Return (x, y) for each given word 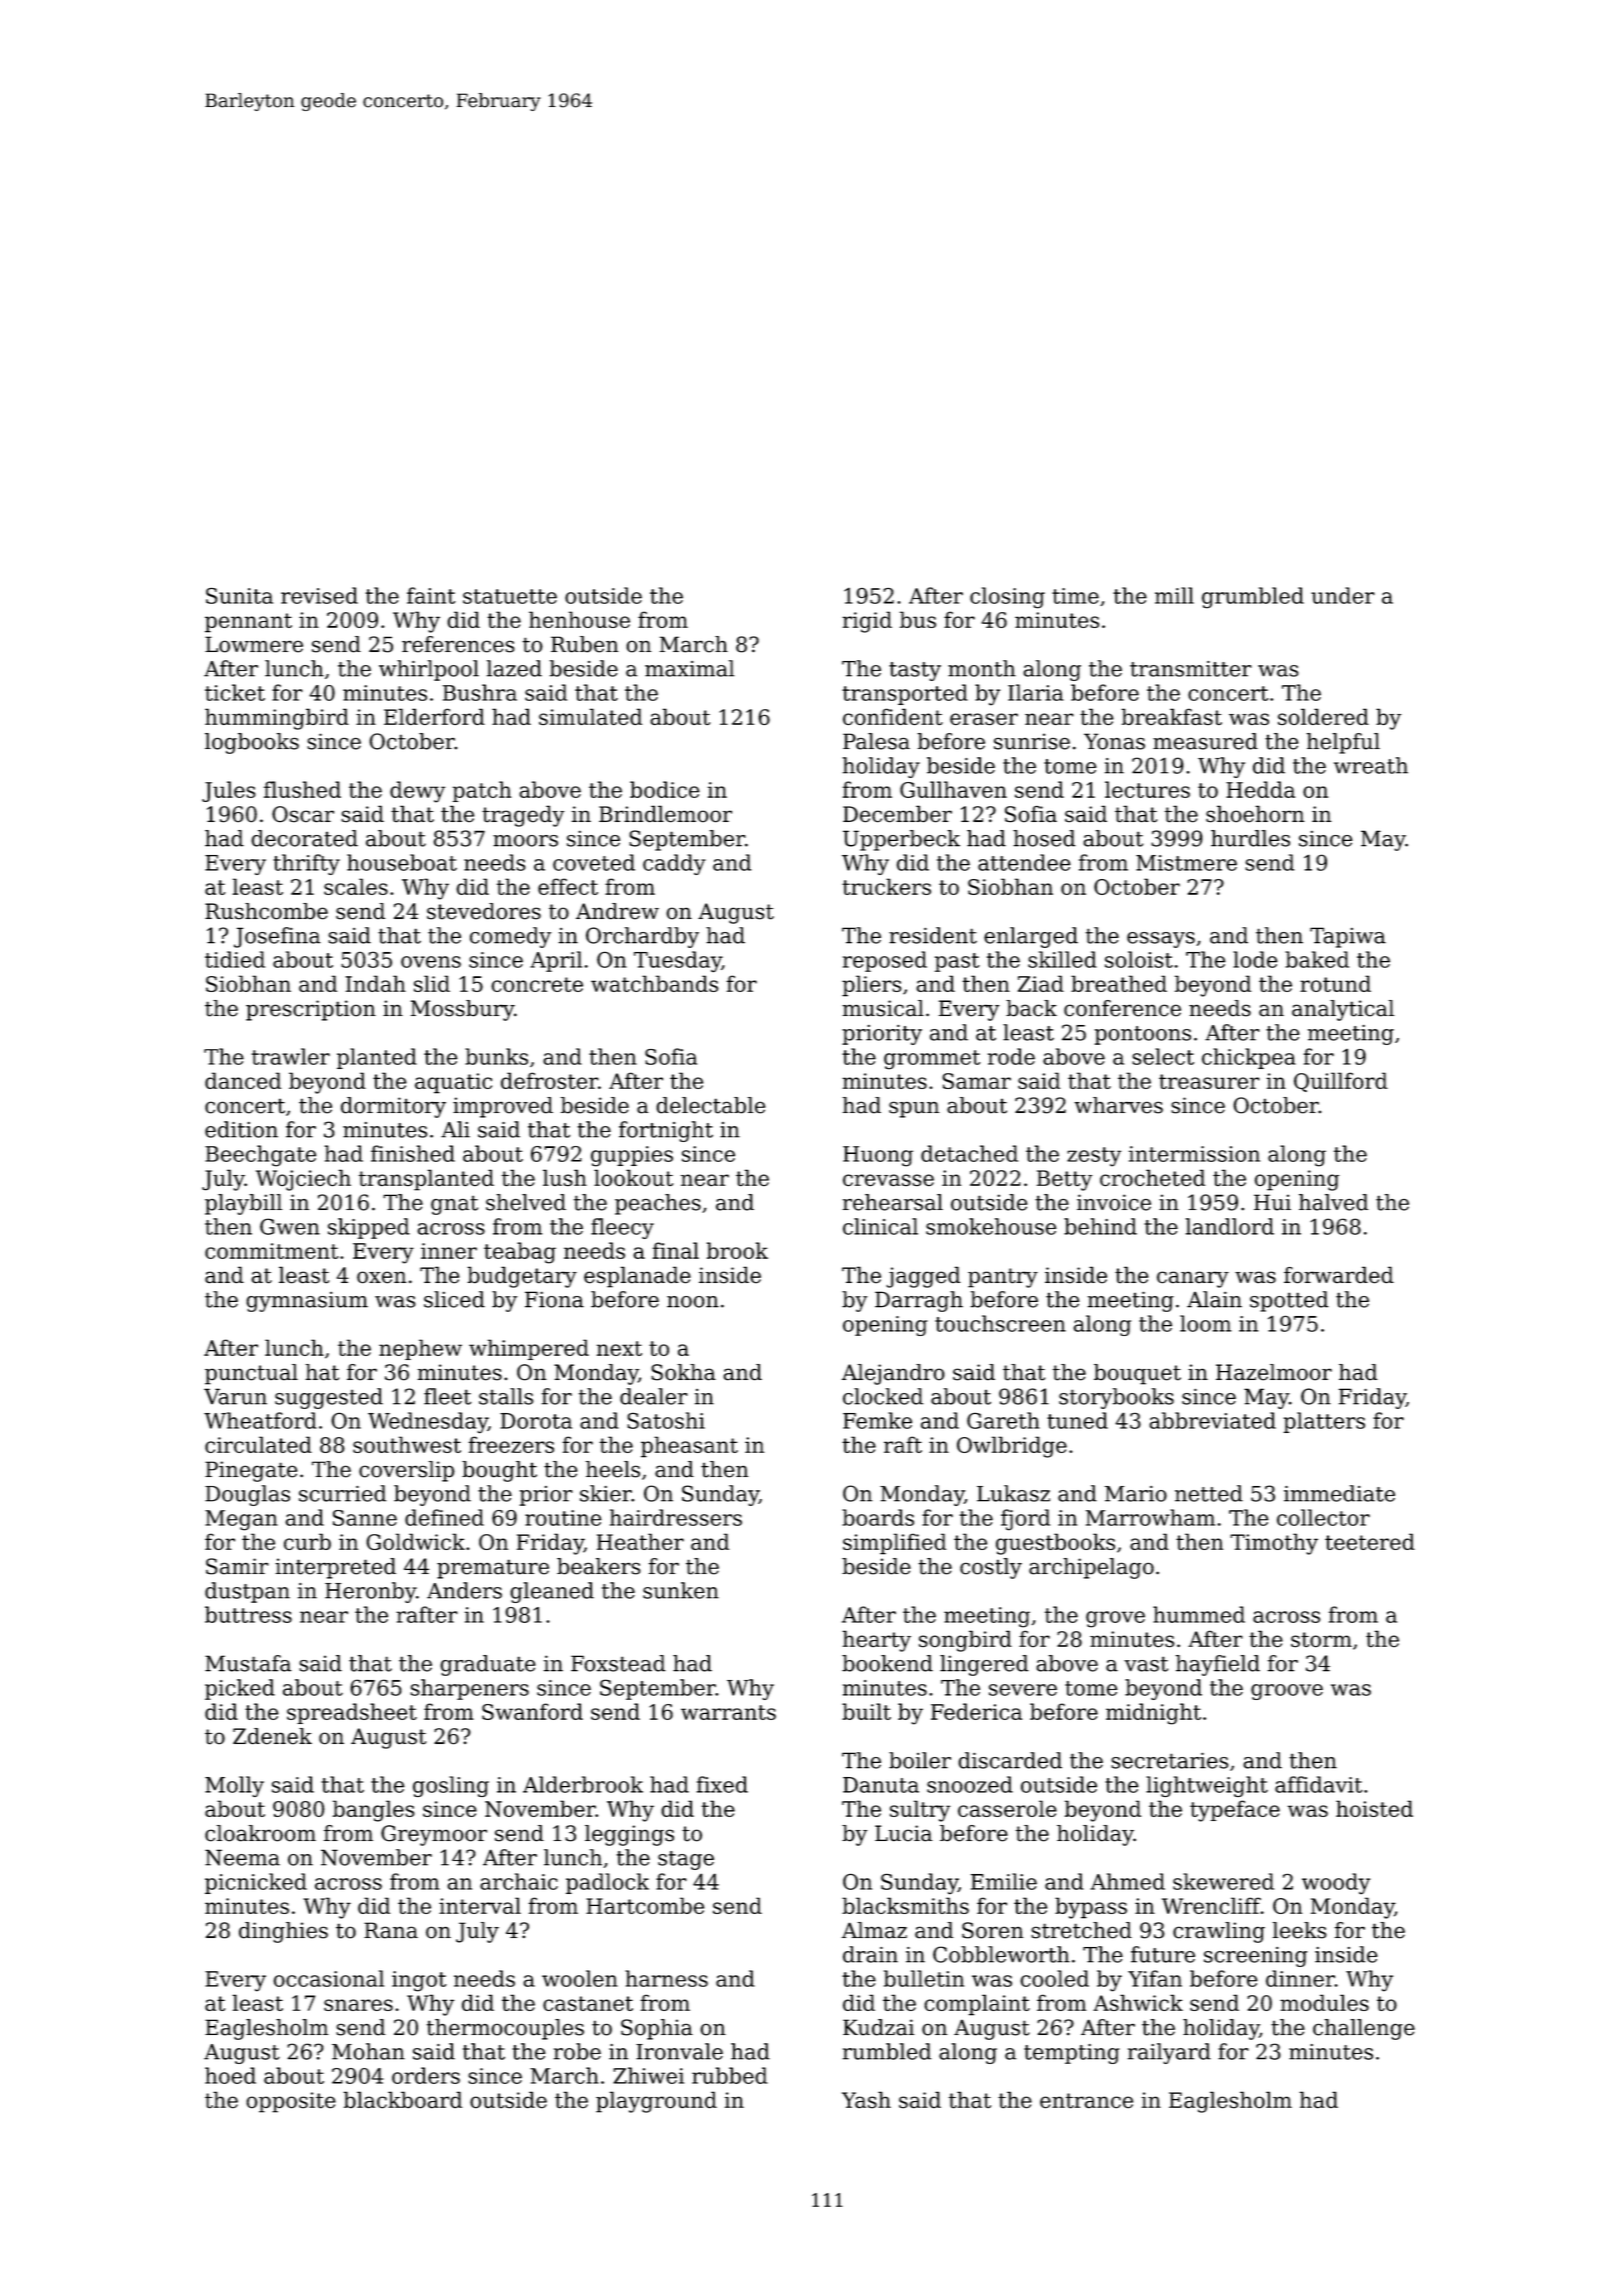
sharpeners (469, 1689)
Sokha (683, 1372)
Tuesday (678, 962)
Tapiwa (1348, 937)
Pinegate (251, 1471)
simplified (894, 1544)
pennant (248, 623)
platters (1324, 1422)
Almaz (874, 1930)
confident (893, 716)
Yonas (1114, 741)
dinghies (283, 1932)
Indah (376, 983)
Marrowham (1150, 1517)
